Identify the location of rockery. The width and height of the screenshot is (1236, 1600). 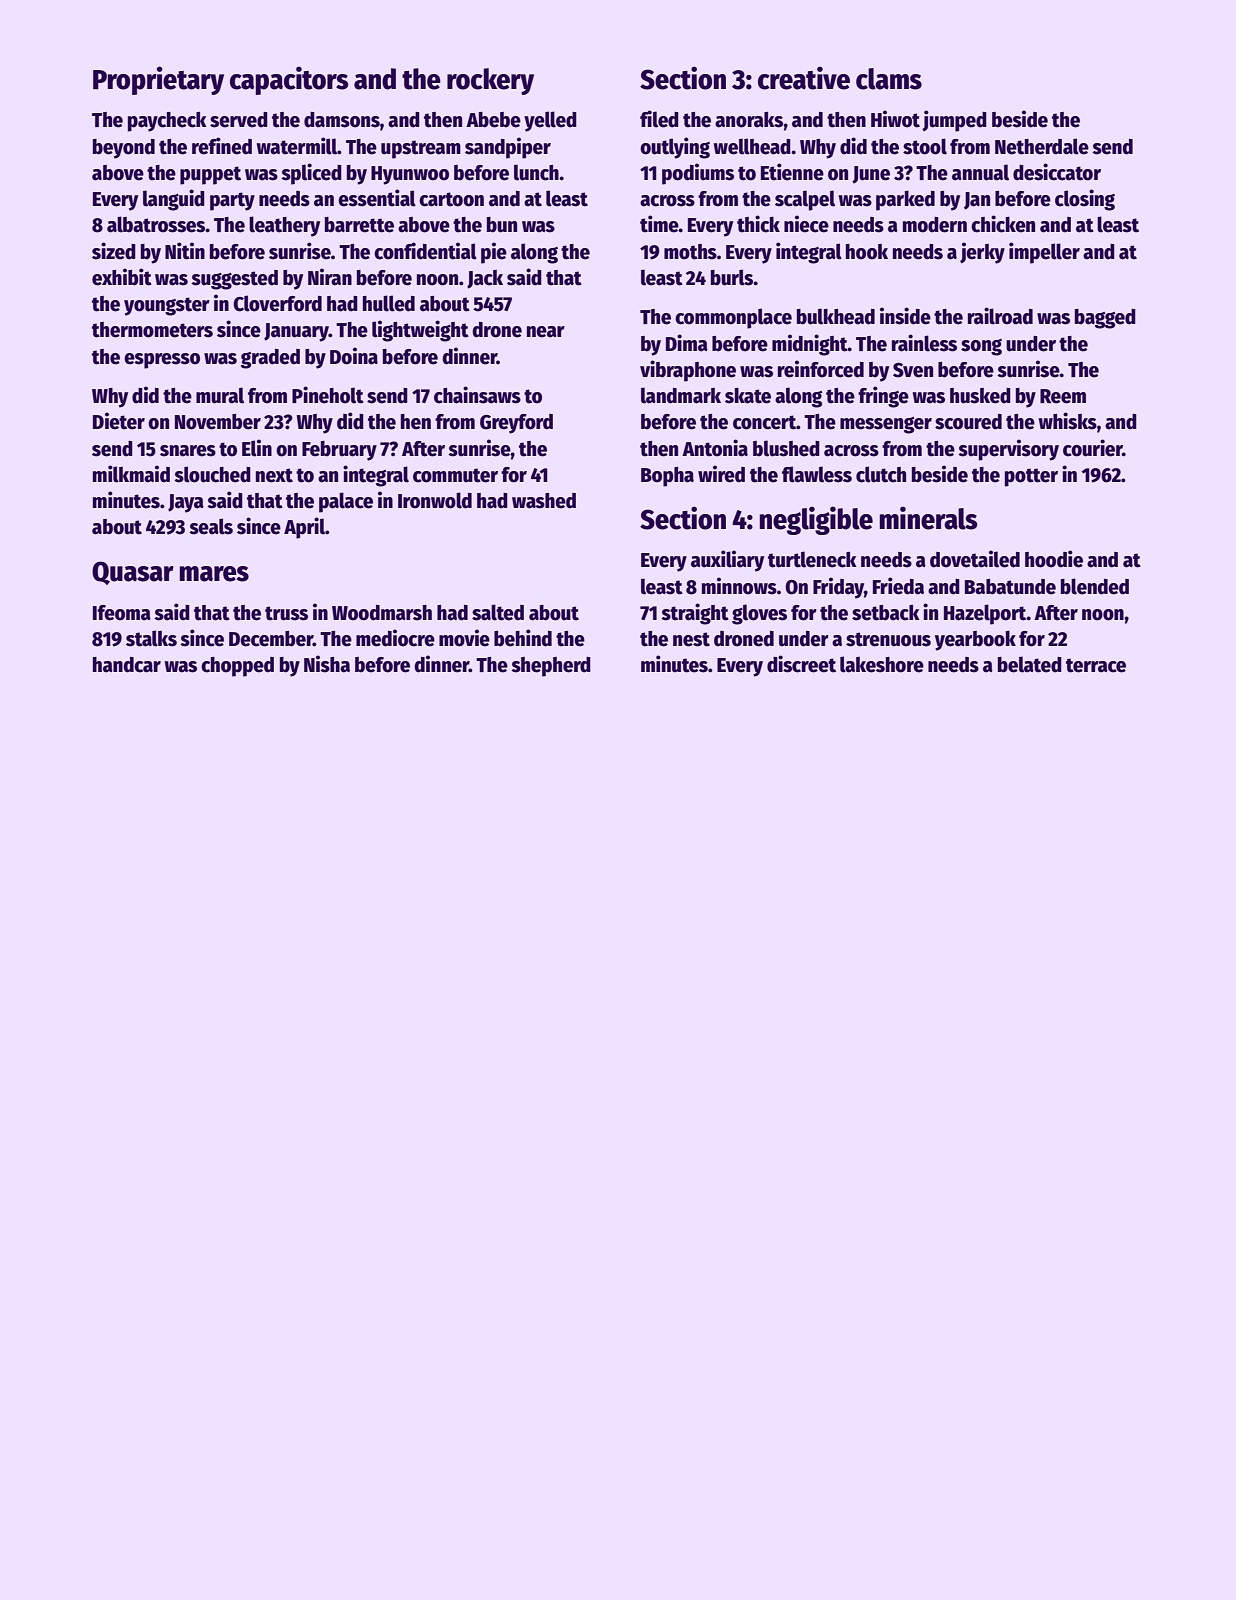
(490, 81).
